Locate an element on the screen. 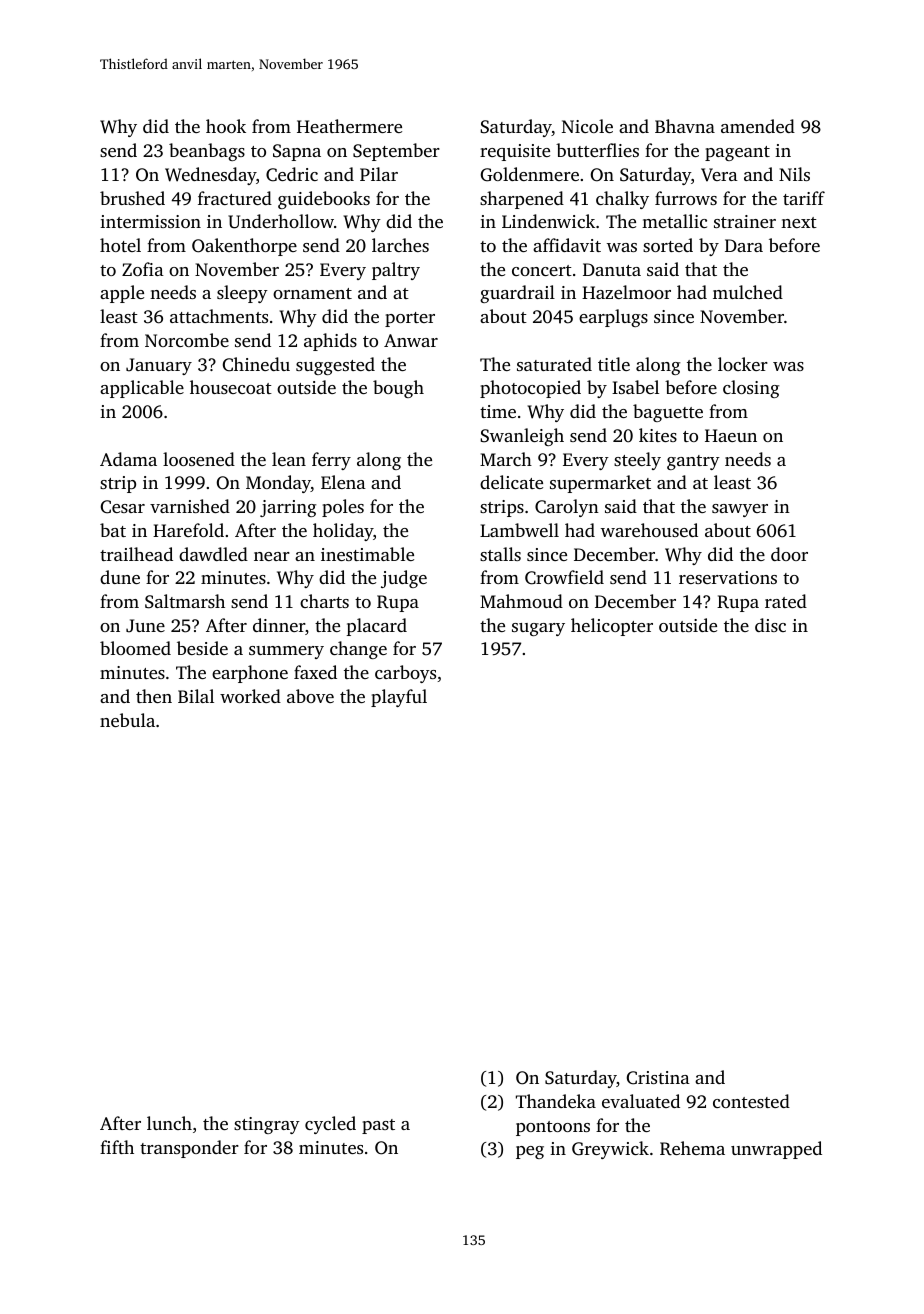 The width and height of the screenshot is (924, 1314). applicable is located at coordinates (142, 389).
